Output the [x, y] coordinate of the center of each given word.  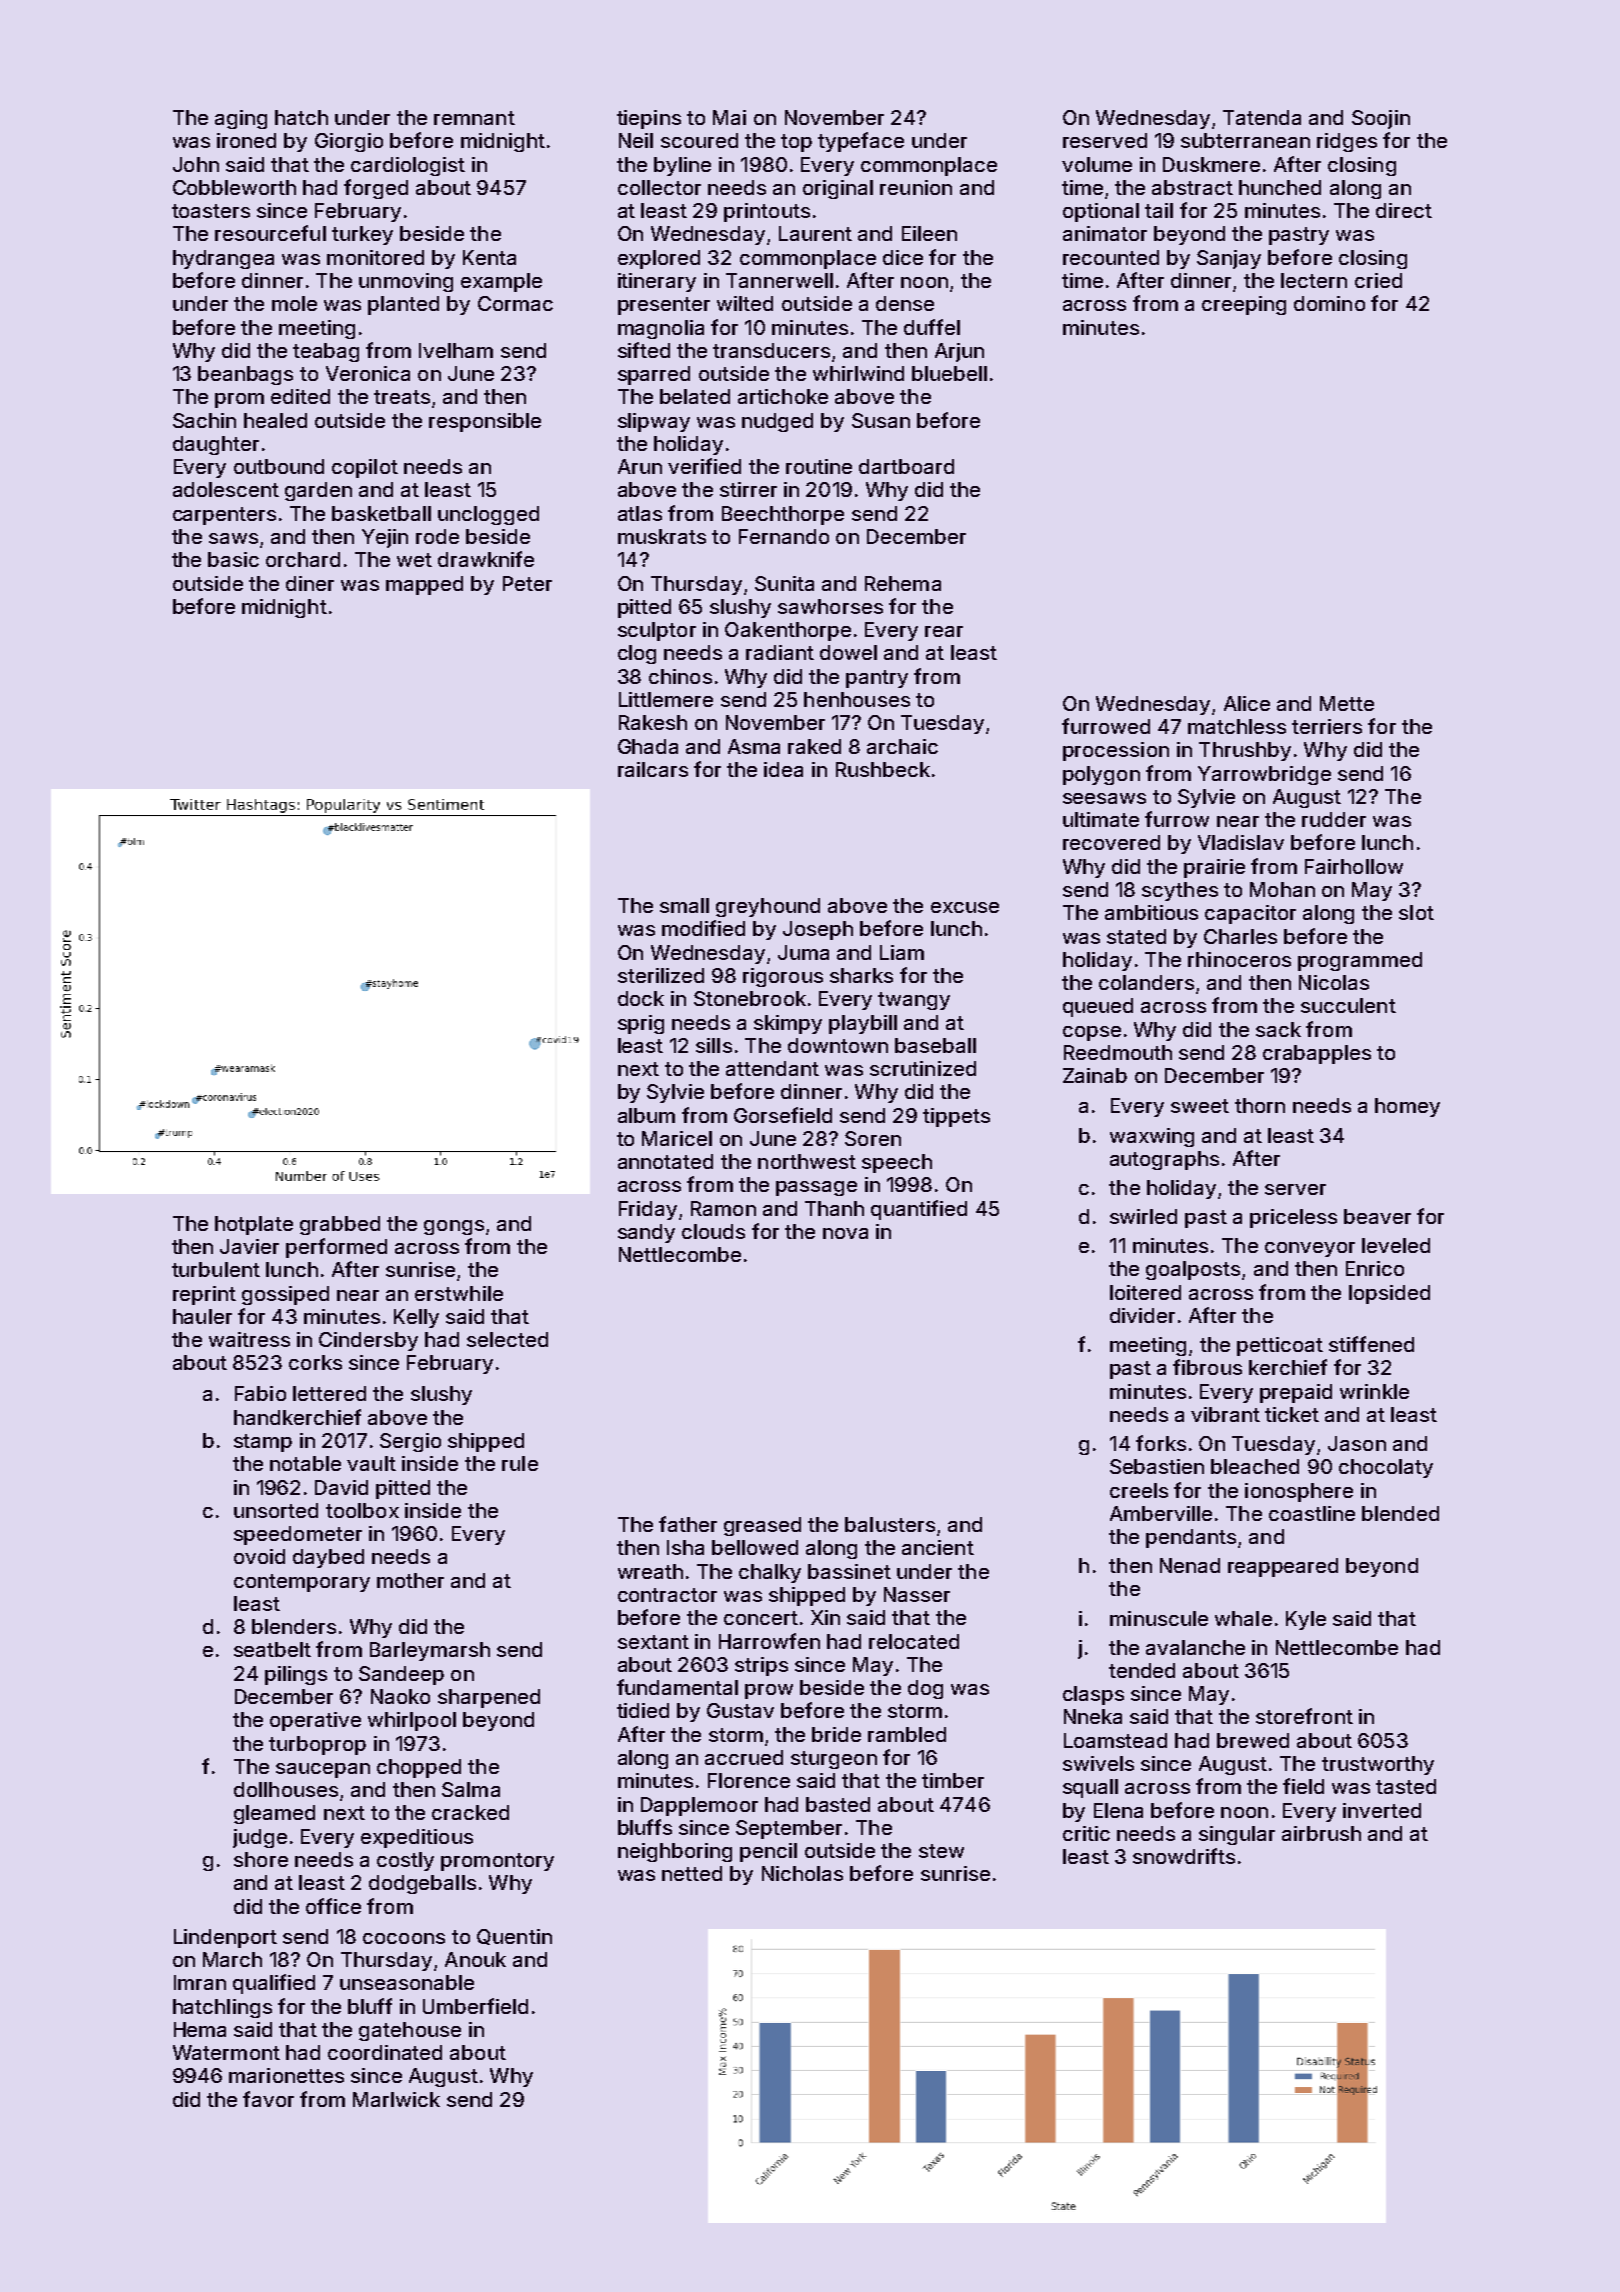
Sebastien [1157, 1466]
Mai [729, 117]
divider [1142, 1315]
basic [233, 559]
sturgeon [834, 1760]
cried [1378, 280]
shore [261, 1859]
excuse [965, 907]
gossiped [285, 1295]
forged [376, 189]
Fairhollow [1354, 866]
